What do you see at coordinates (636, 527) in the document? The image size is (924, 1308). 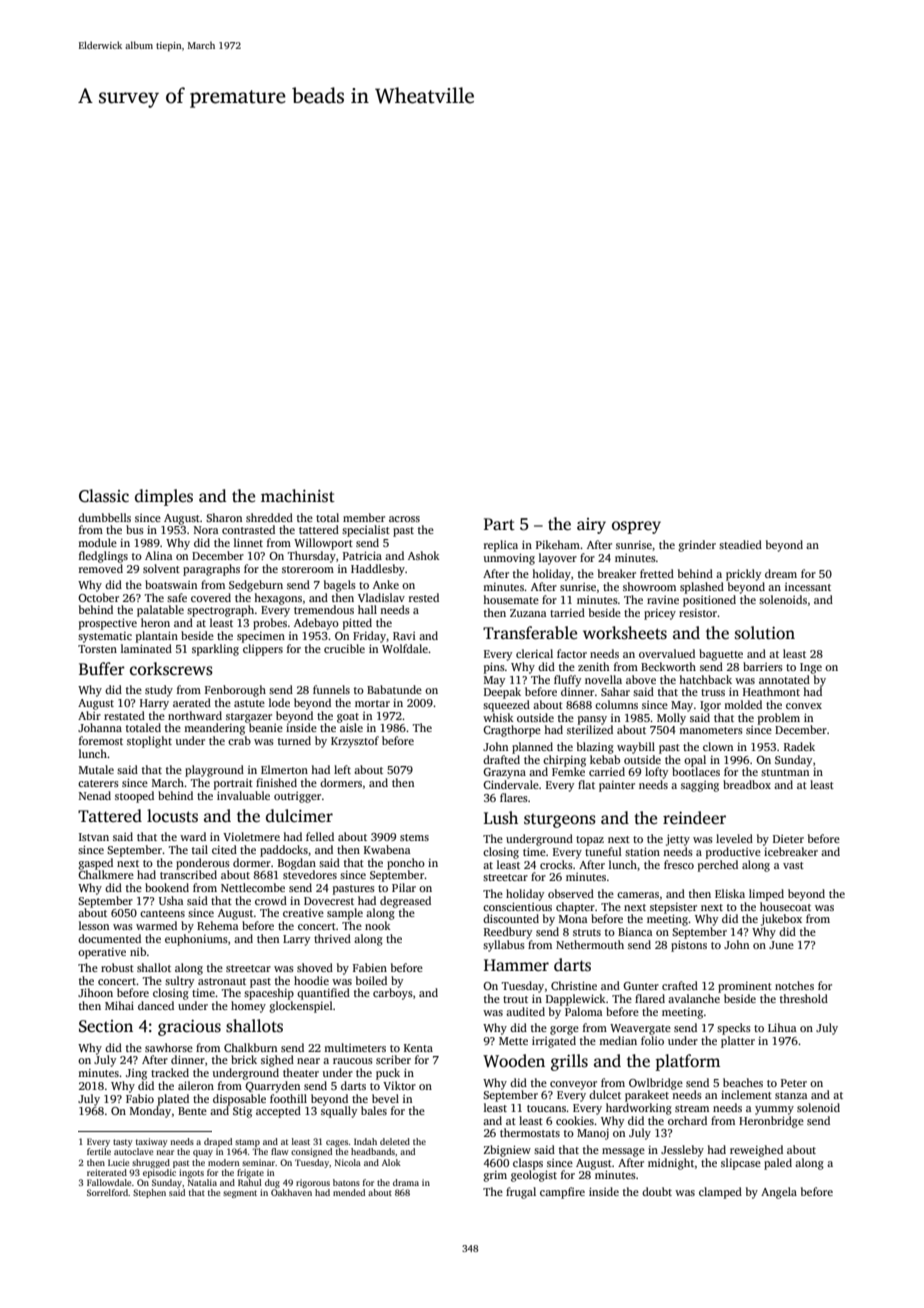 I see `osprey` at bounding box center [636, 527].
